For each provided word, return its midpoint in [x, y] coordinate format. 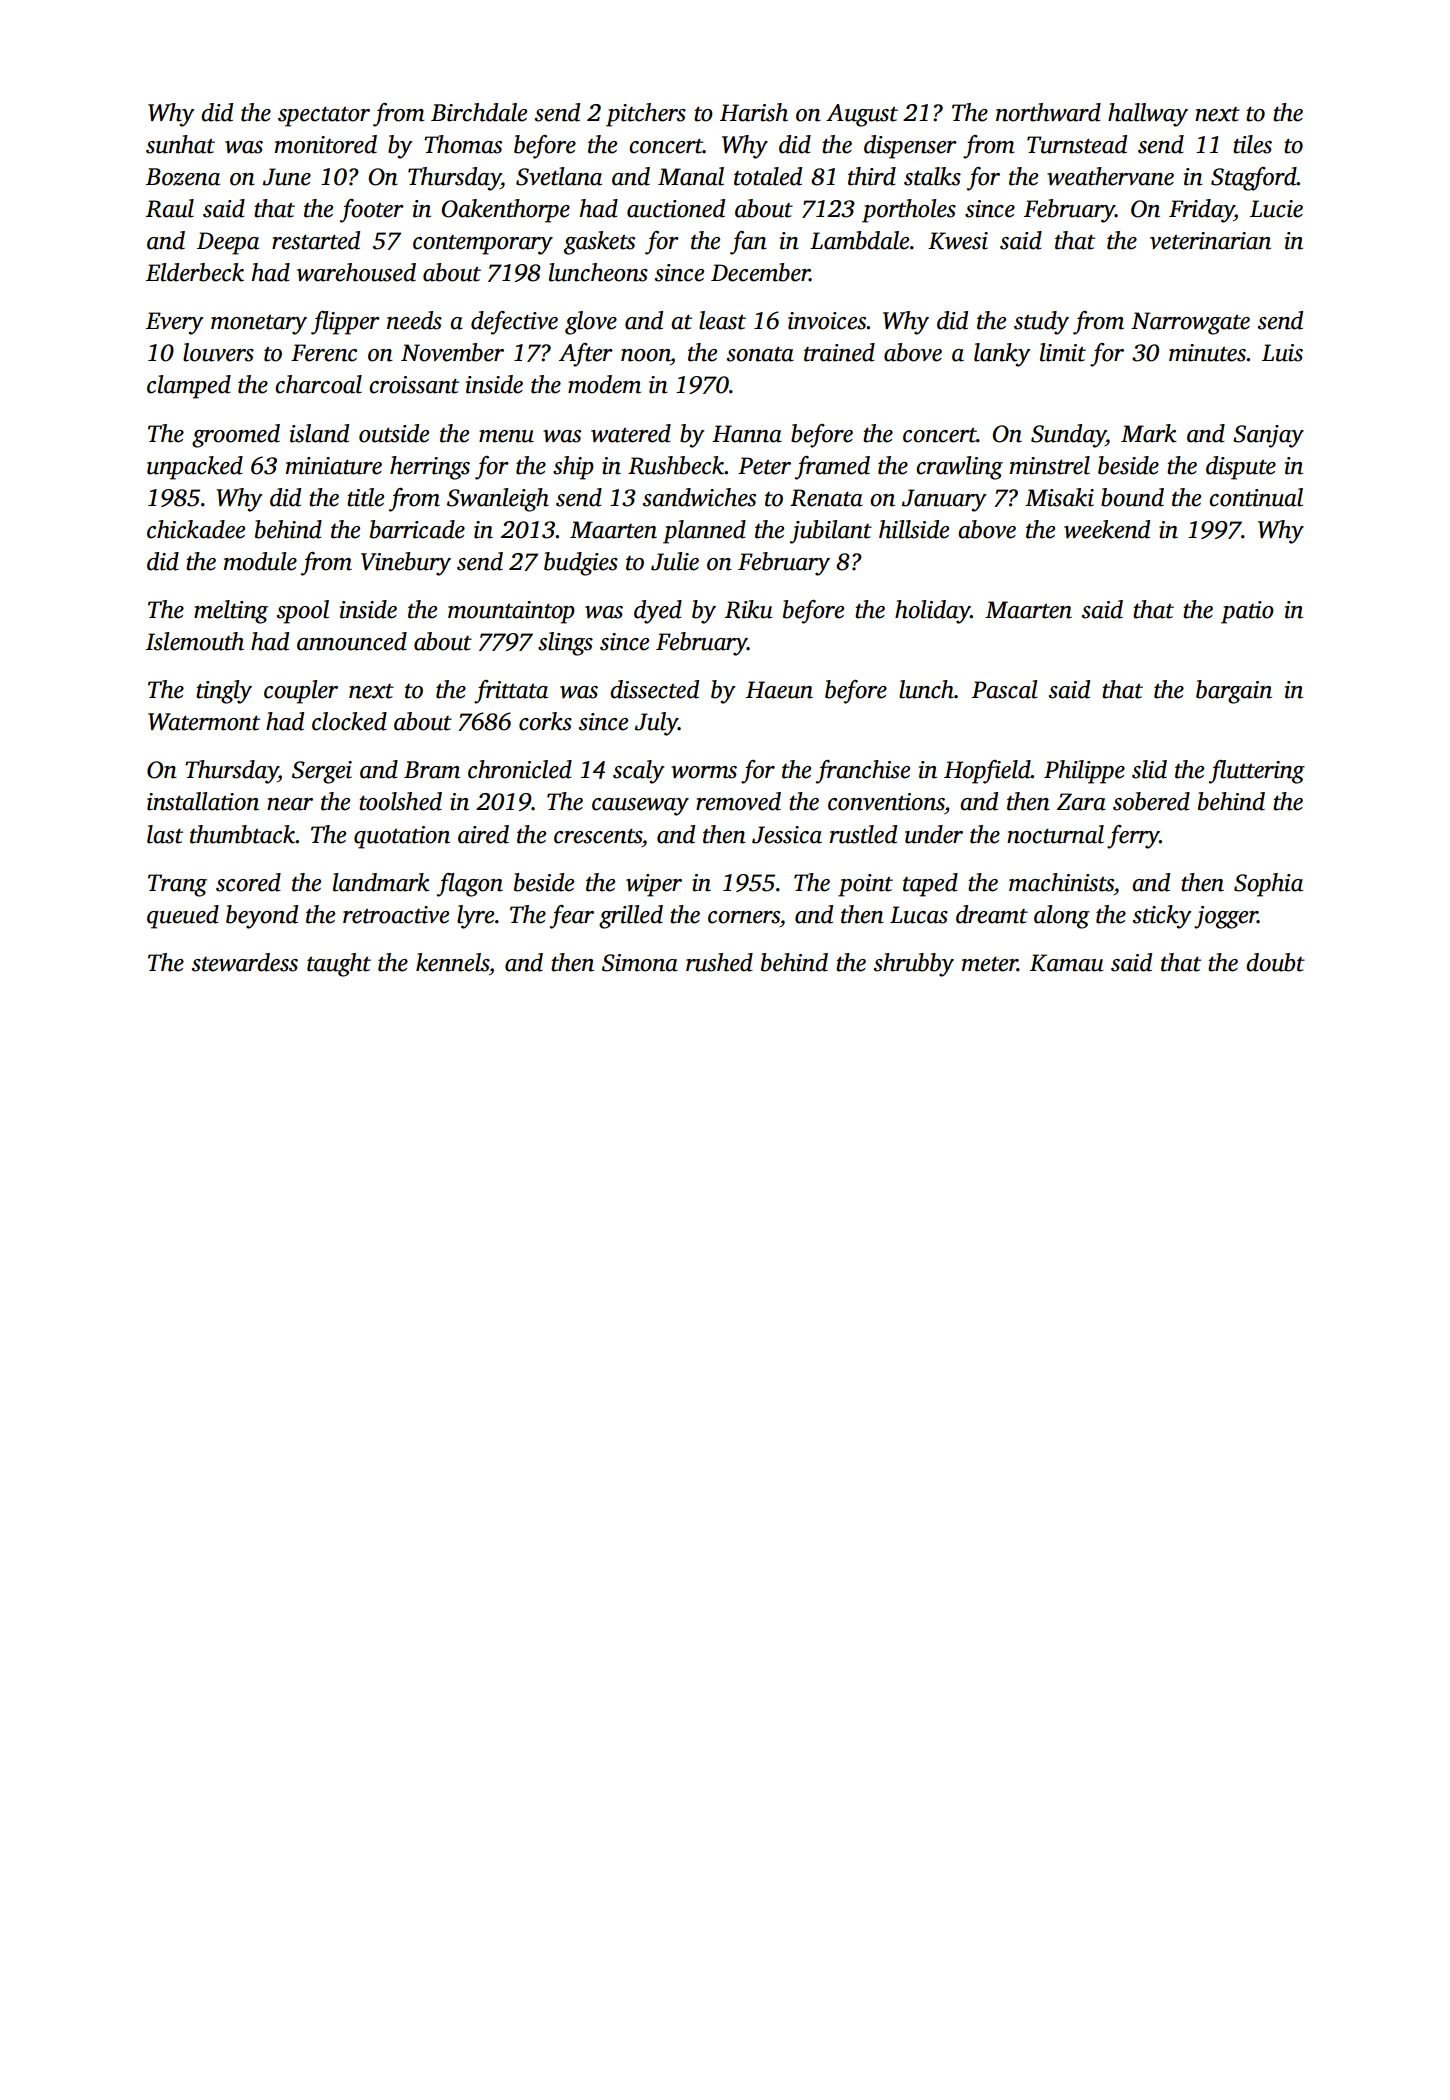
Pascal [1005, 689]
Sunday [1068, 436]
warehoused [356, 272]
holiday [933, 612]
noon [646, 355]
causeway [640, 807]
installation [203, 801]
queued [183, 917]
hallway [1148, 115]
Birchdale [479, 112]
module [260, 561]
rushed [719, 962]
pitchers [646, 115]
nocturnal [1055, 834]
